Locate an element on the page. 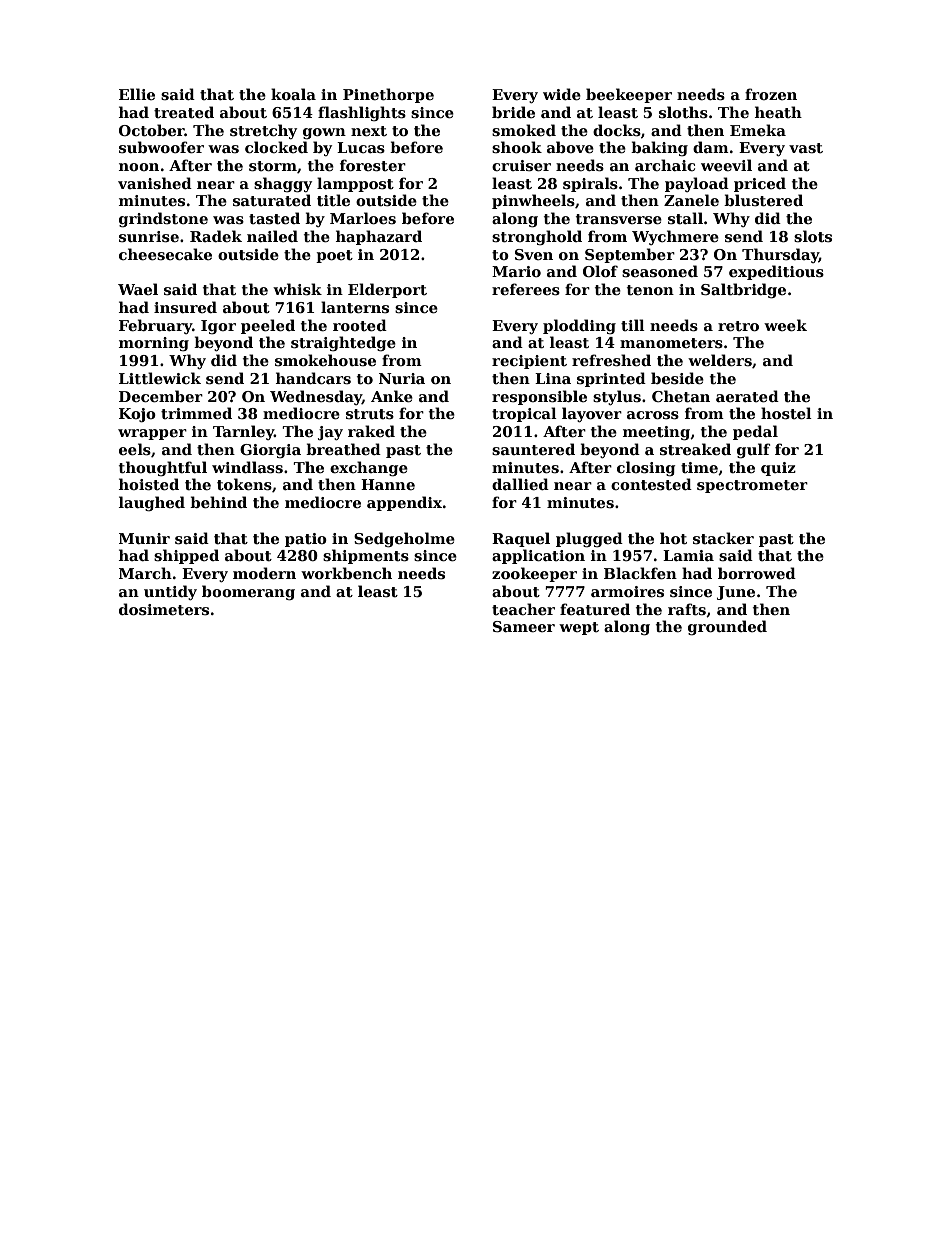 This image has width=952, height=1233. Elderport is located at coordinates (387, 290).
